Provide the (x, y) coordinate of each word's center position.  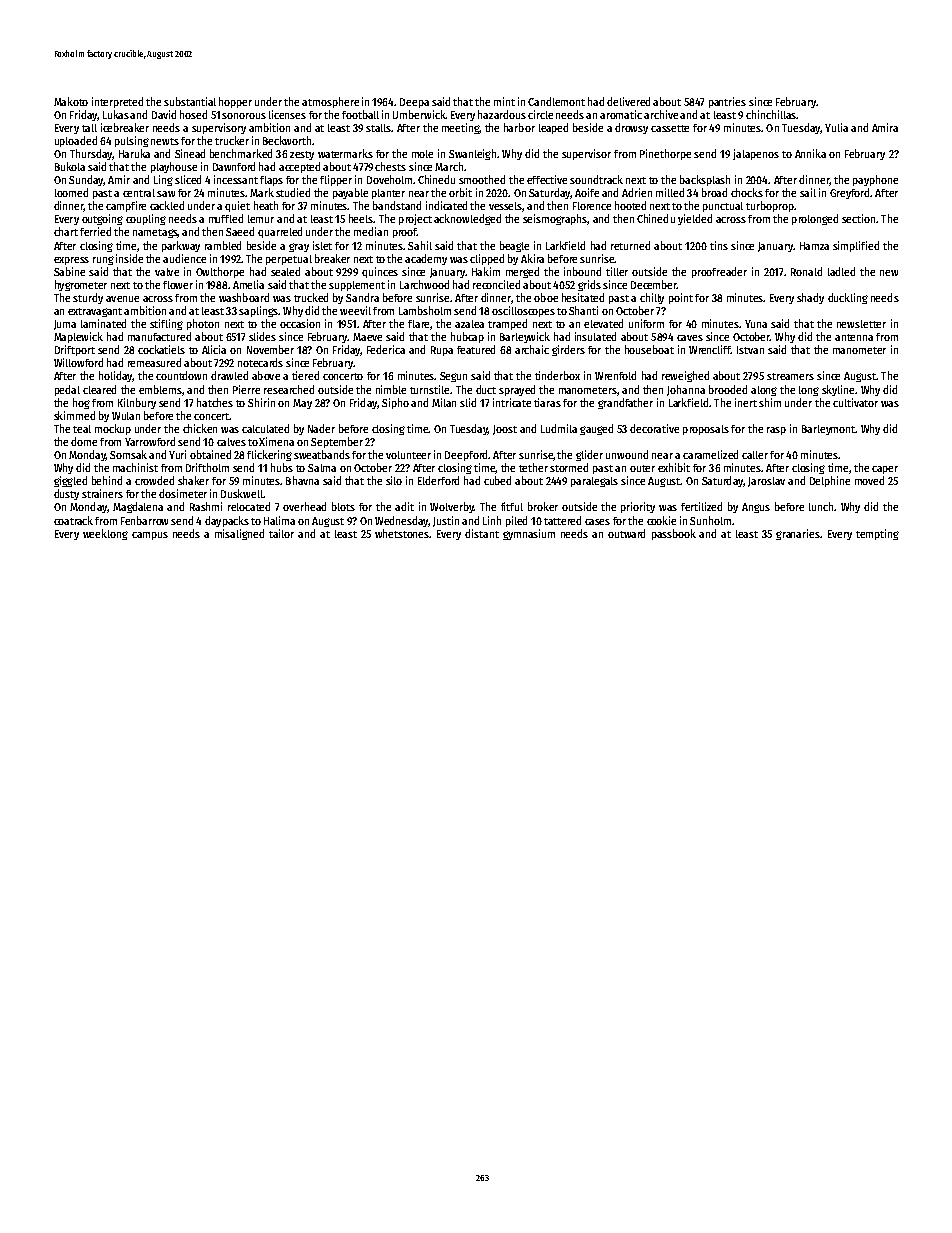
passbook (674, 534)
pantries (727, 102)
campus (150, 536)
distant (482, 533)
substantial (190, 101)
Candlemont (556, 101)
